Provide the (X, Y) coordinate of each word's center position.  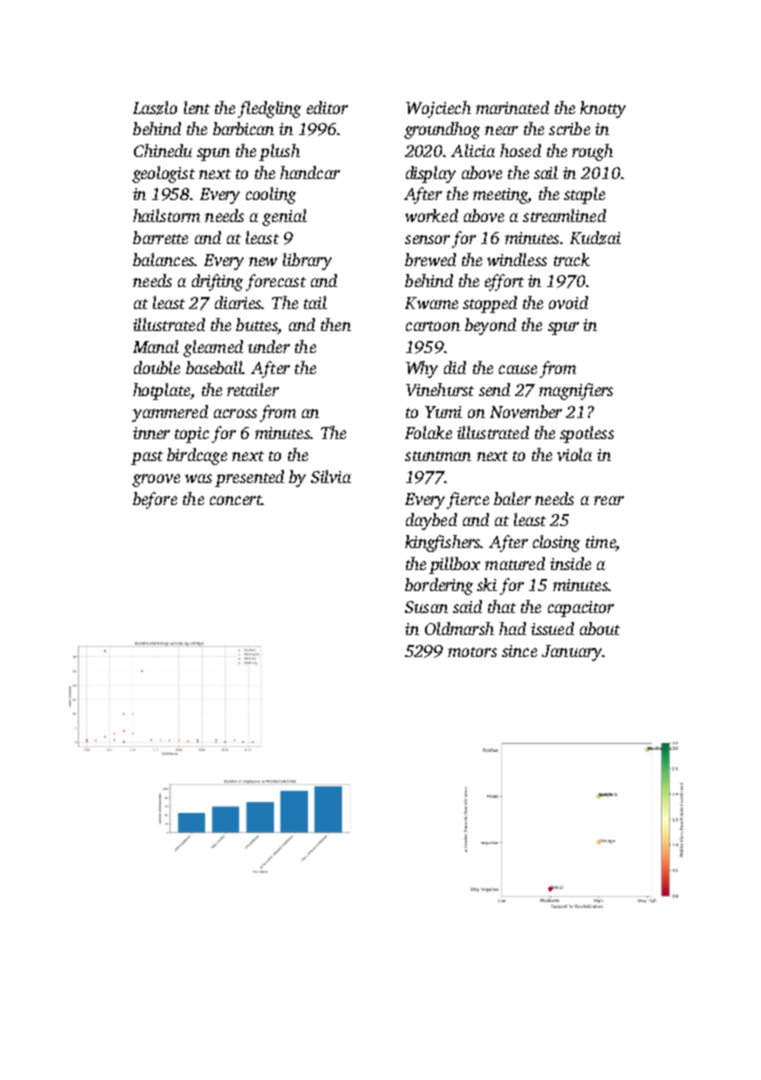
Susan (426, 607)
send (494, 389)
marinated (512, 107)
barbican (243, 128)
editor (327, 107)
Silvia (331, 476)
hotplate (161, 391)
